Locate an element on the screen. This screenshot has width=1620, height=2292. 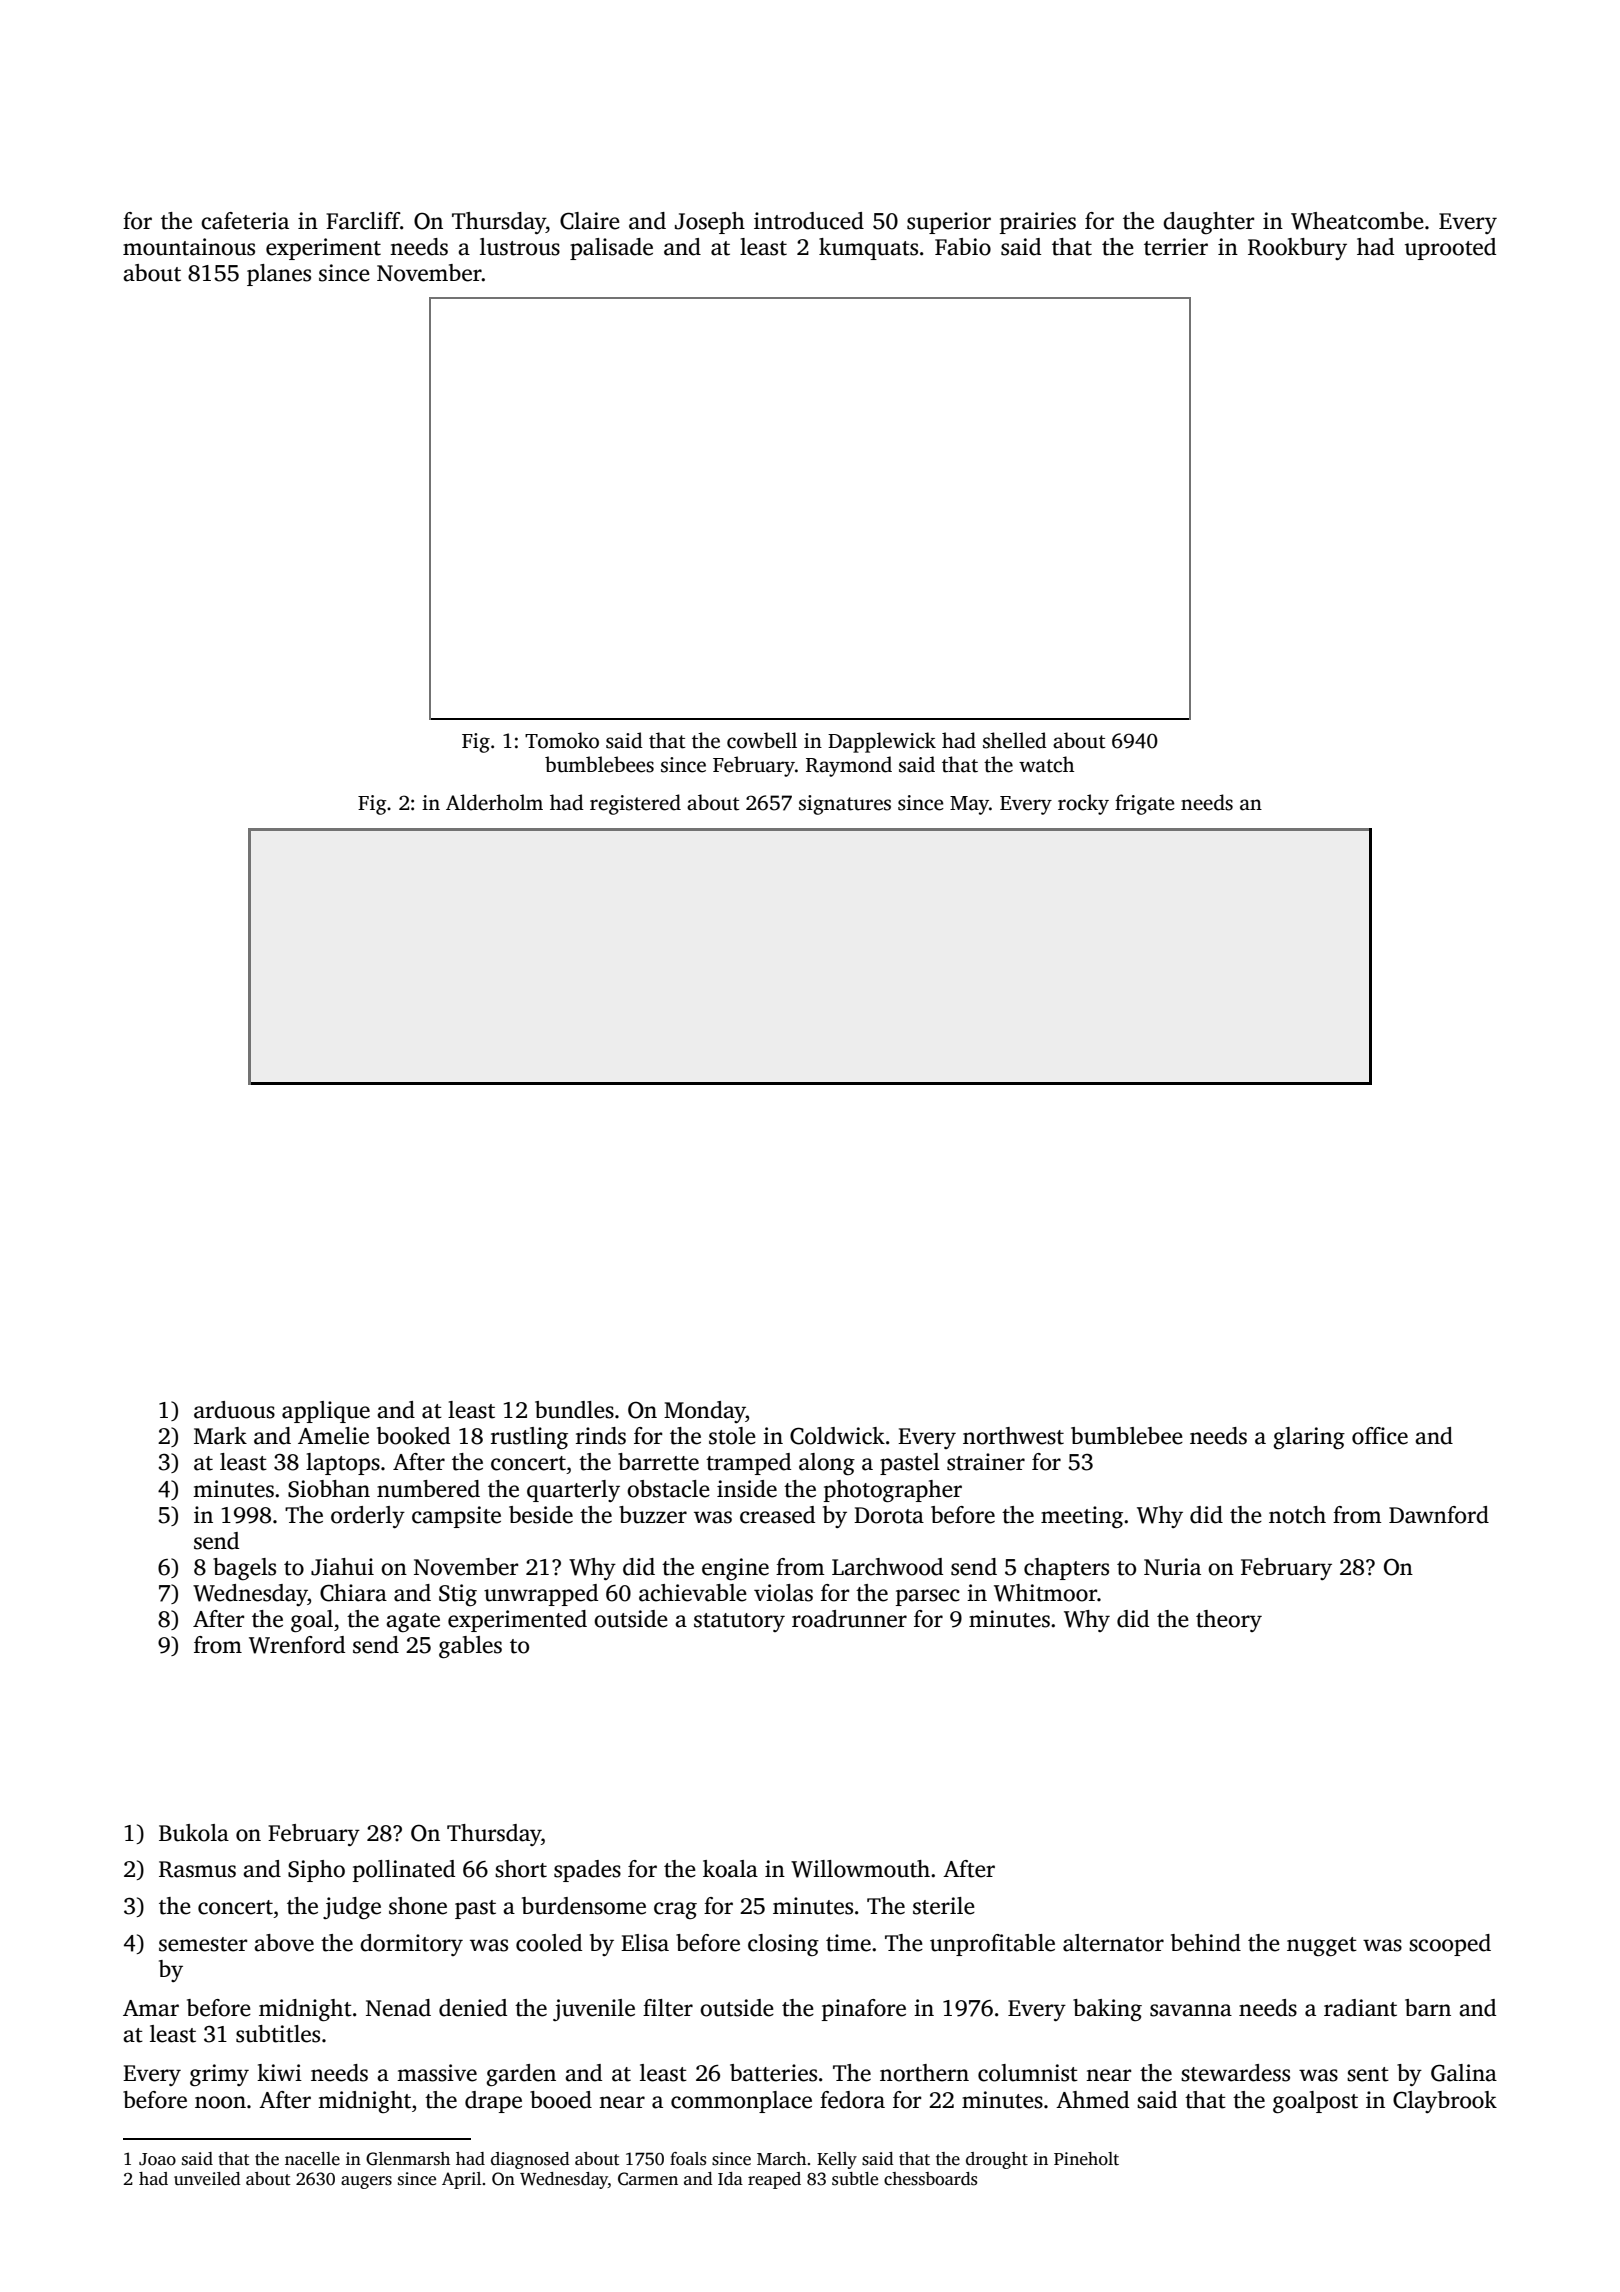
office is located at coordinates (1380, 1436).
